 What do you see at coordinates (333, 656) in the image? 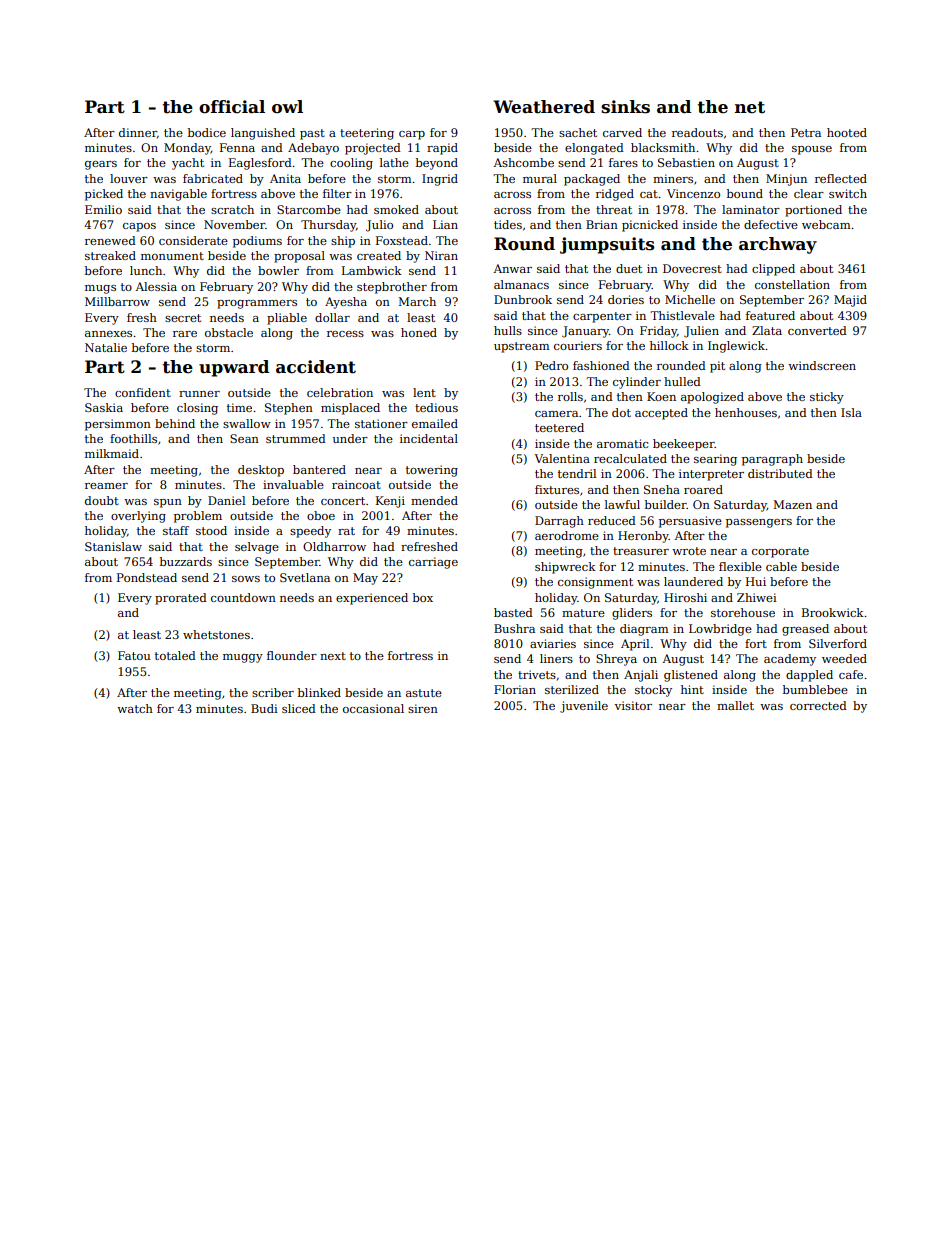
I see `next` at bounding box center [333, 656].
